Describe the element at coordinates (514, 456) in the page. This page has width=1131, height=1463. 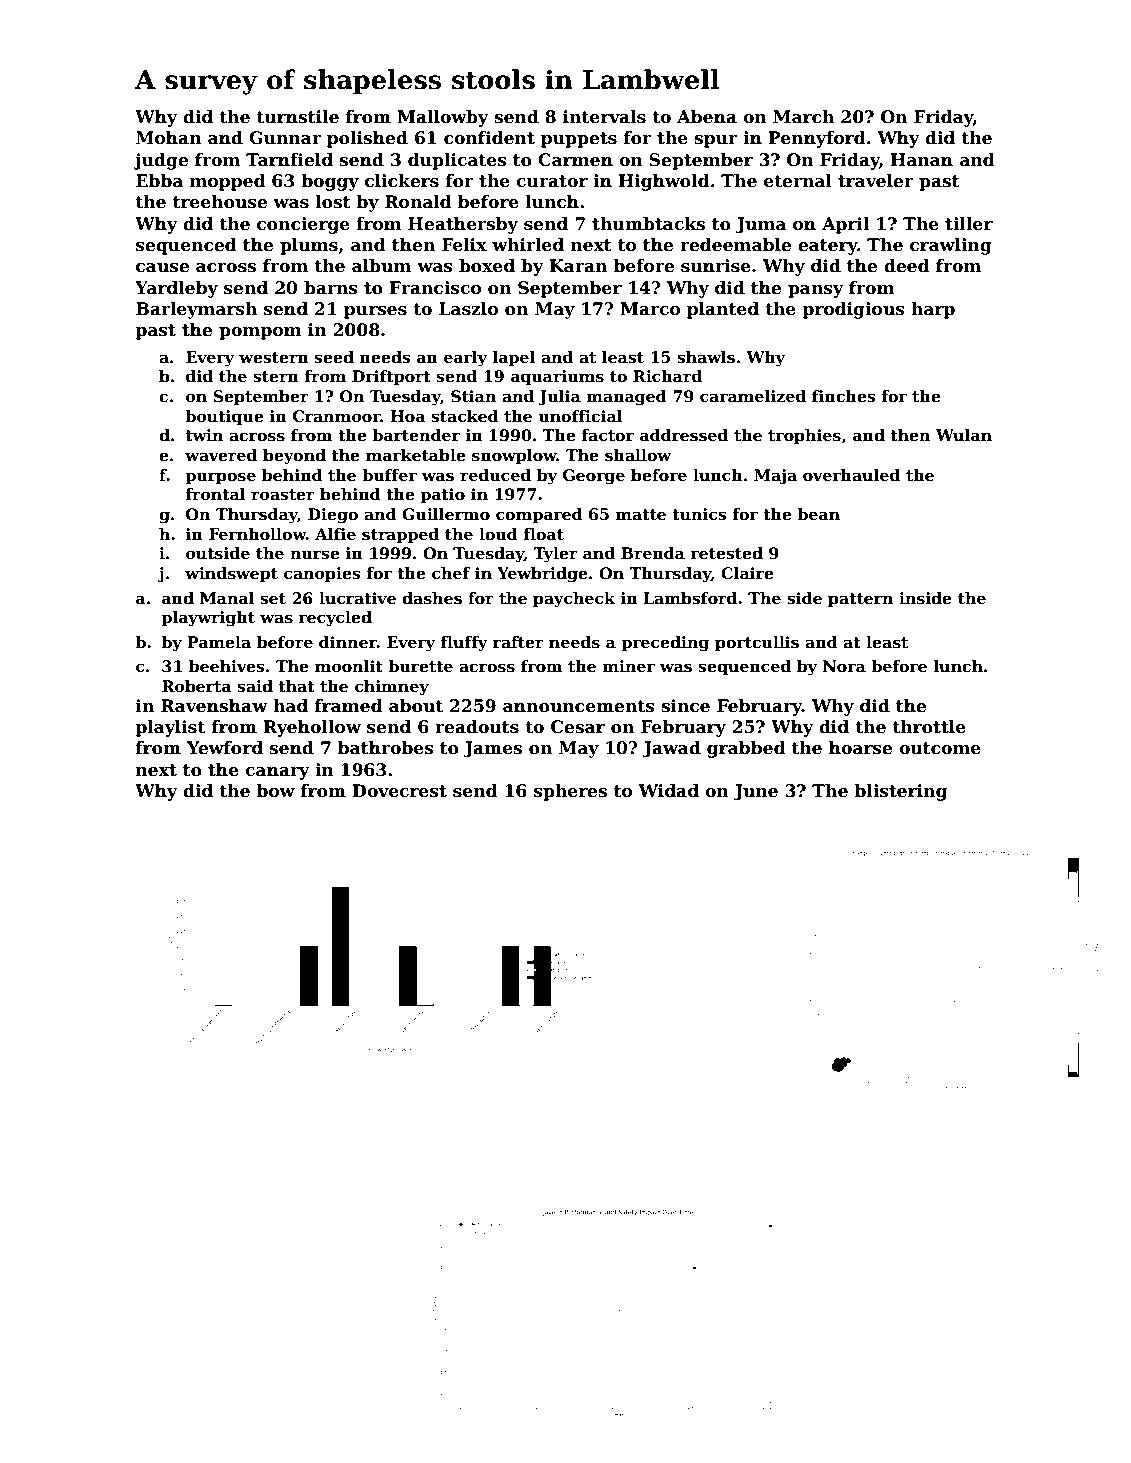
I see `snowplow` at that location.
